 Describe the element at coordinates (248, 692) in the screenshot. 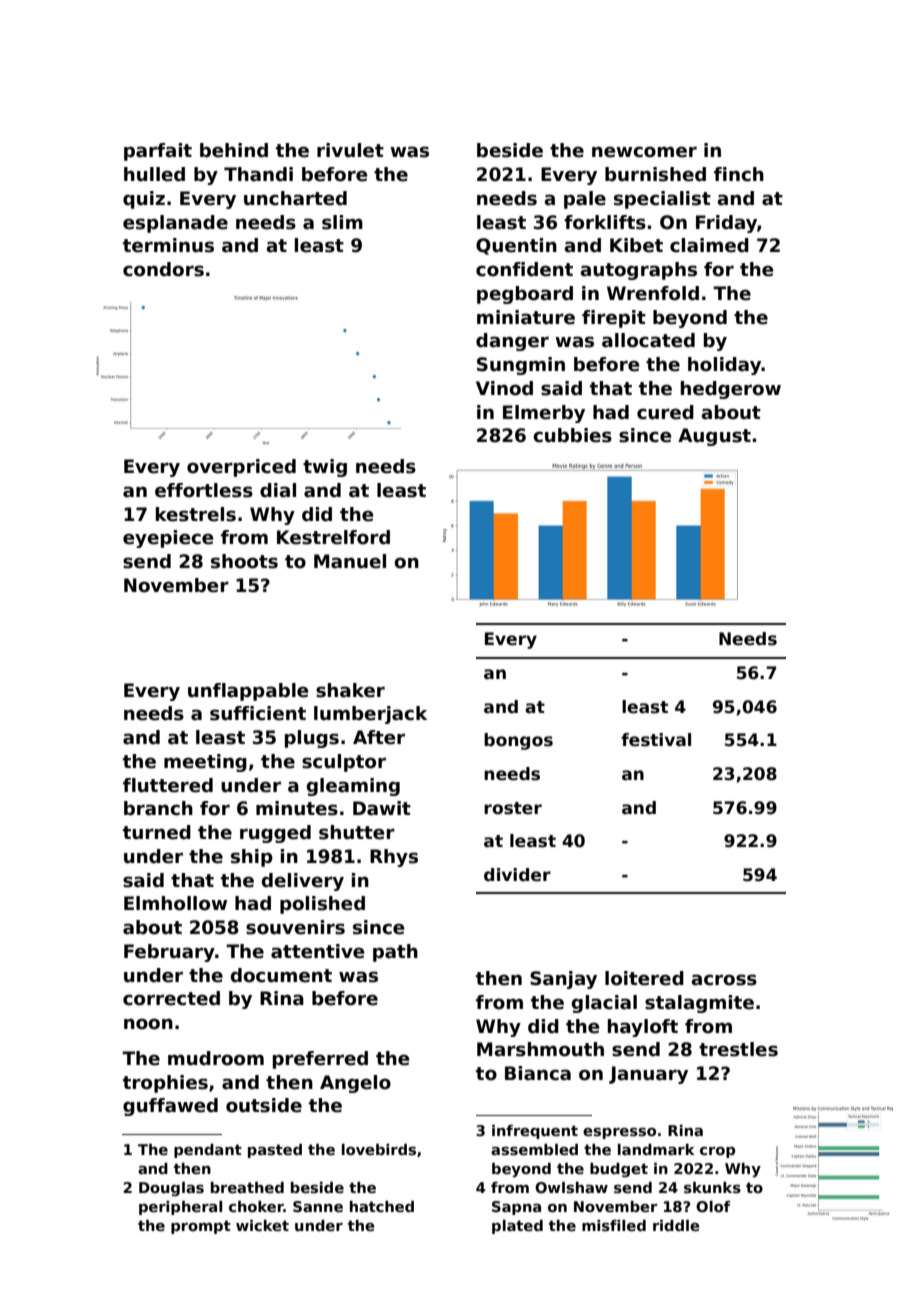

I see `unflappable` at that location.
